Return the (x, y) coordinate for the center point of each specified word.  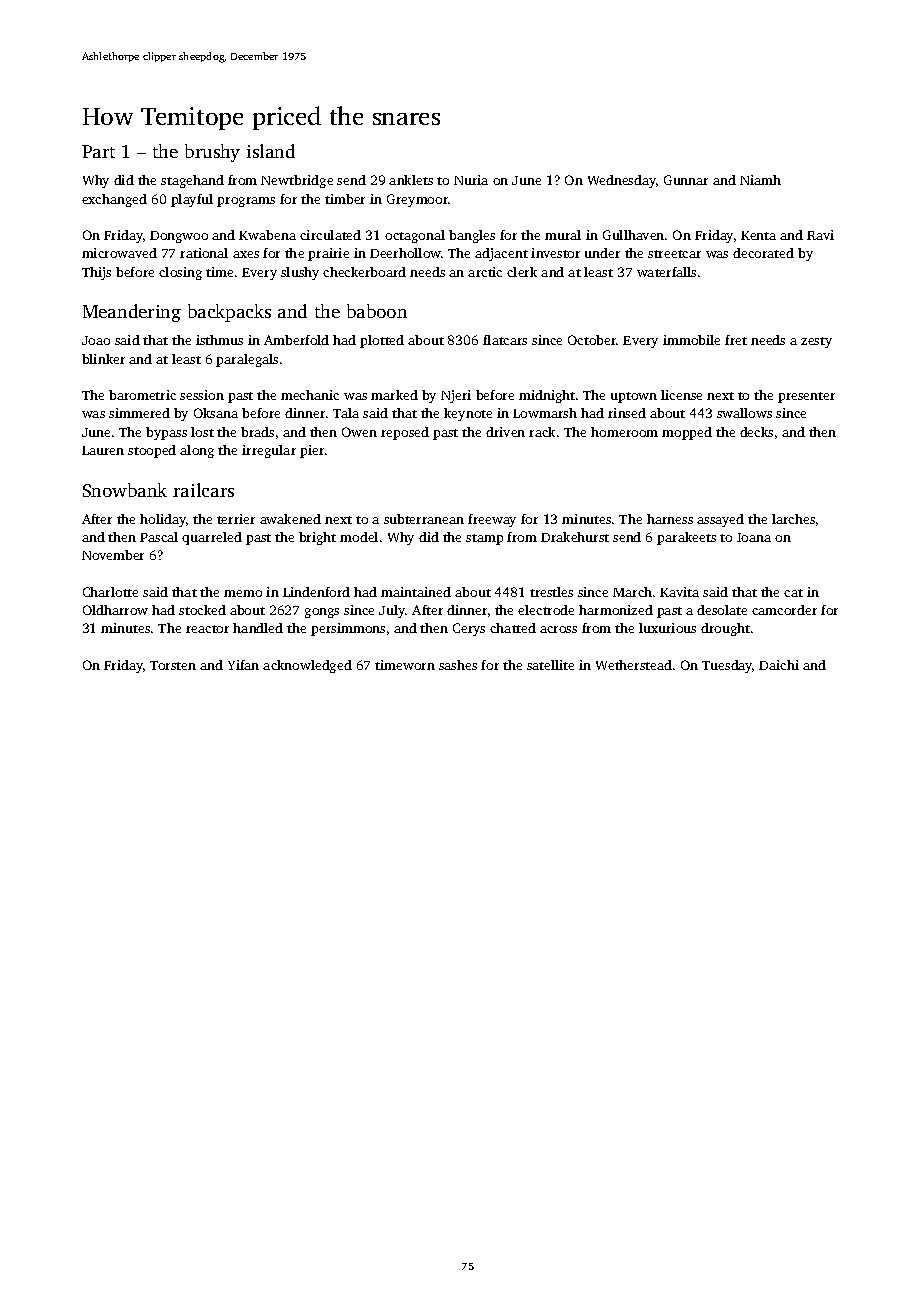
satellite (550, 665)
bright (317, 538)
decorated (763, 253)
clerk (522, 272)
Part (98, 151)
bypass (166, 433)
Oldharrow (115, 610)
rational (204, 253)
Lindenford (316, 592)
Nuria (471, 180)
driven (505, 432)
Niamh (760, 180)
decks (756, 432)
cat (793, 593)
